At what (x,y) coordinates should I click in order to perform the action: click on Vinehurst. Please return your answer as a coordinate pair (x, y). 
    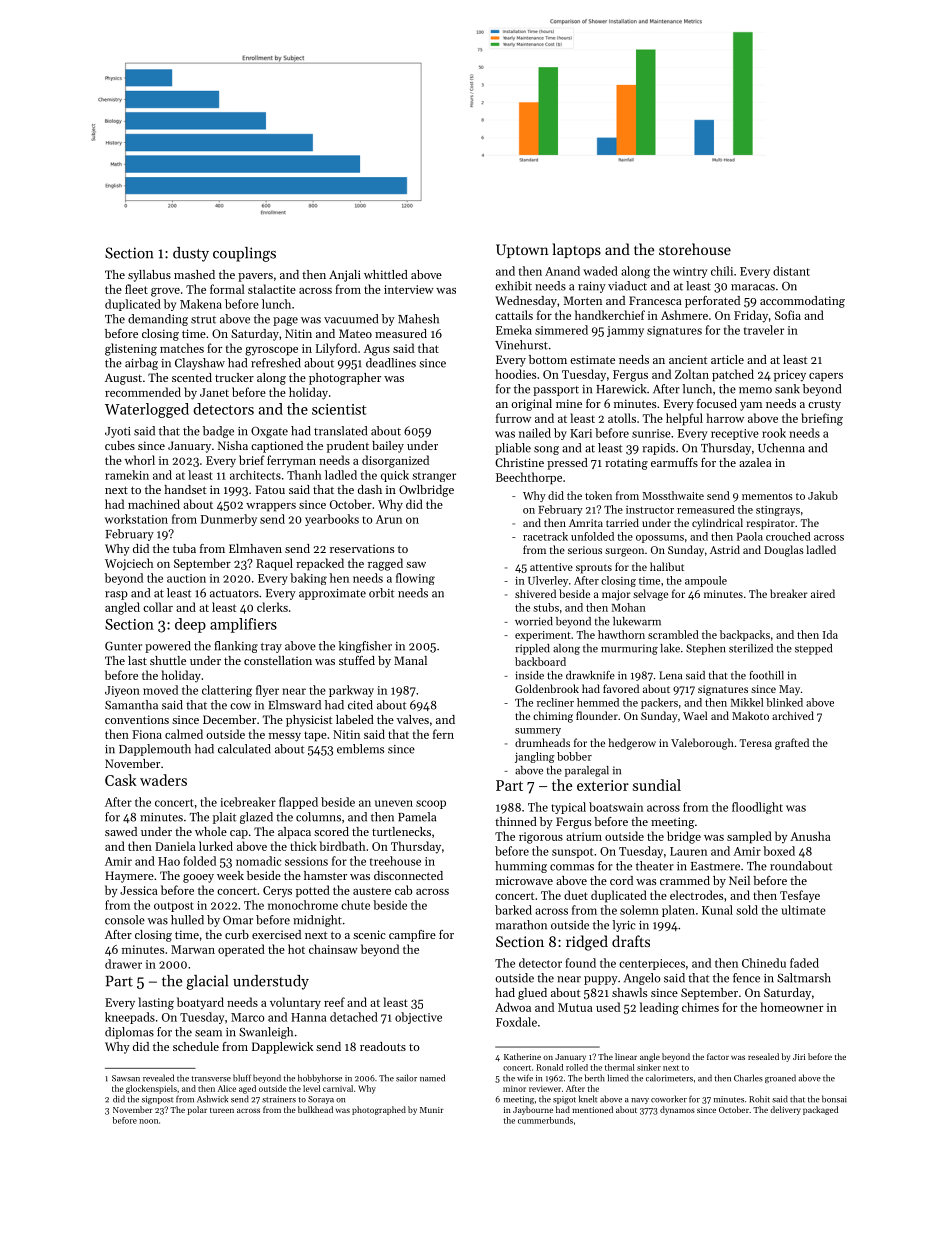
    Looking at the image, I should click on (521, 345).
